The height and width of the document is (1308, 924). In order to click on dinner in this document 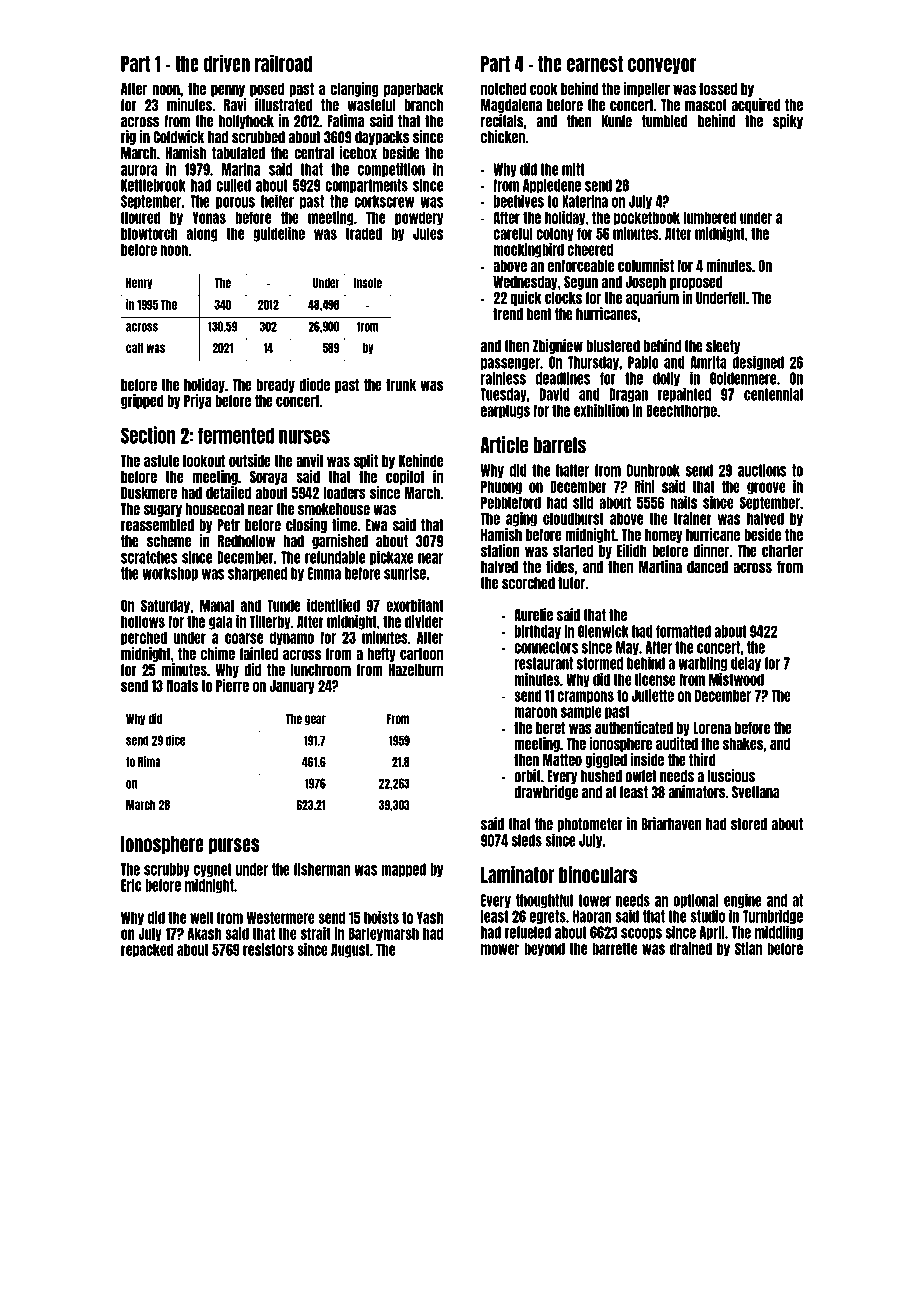, I will do `click(711, 550)`.
